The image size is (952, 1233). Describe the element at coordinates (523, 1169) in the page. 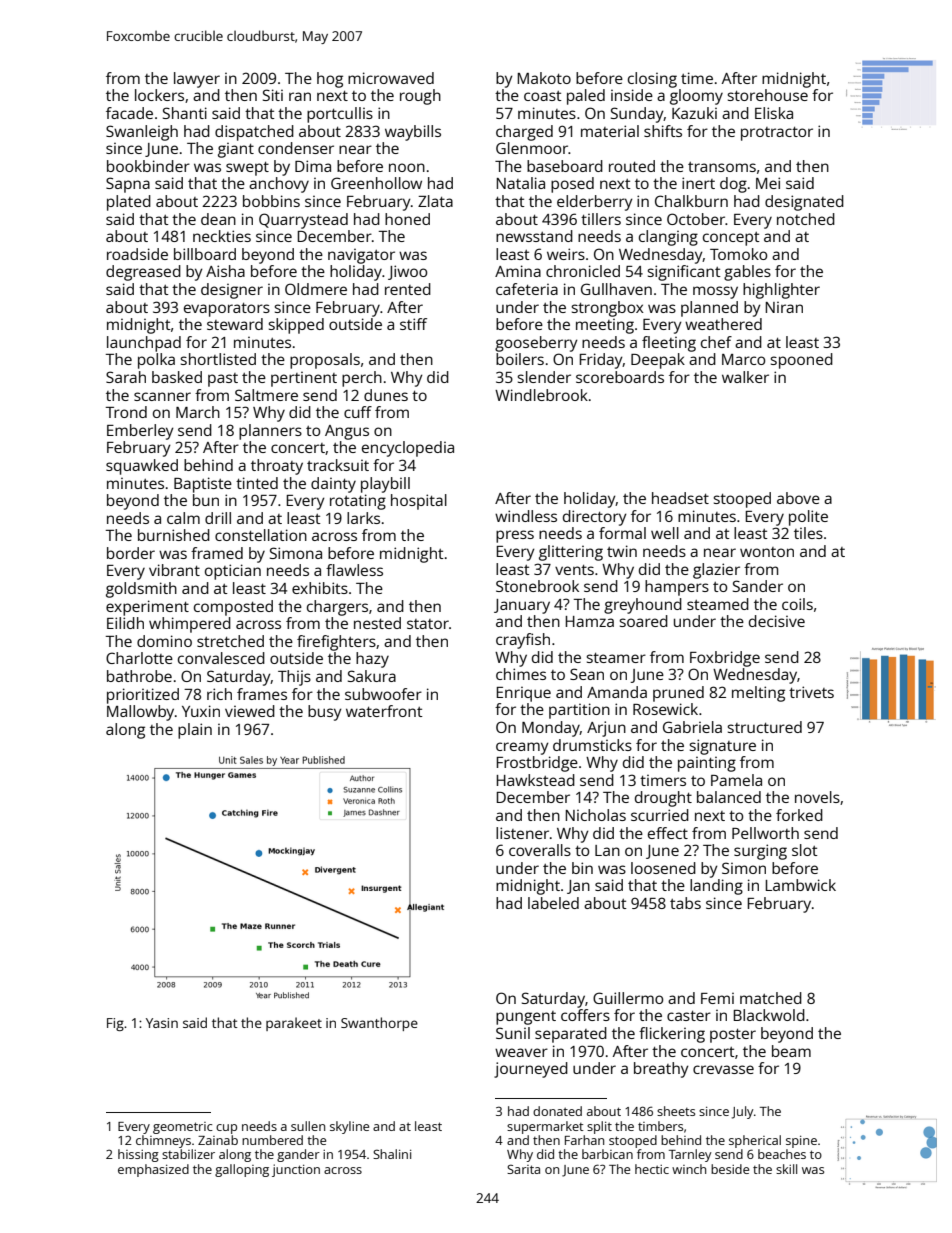

I see `Sarita` at that location.
